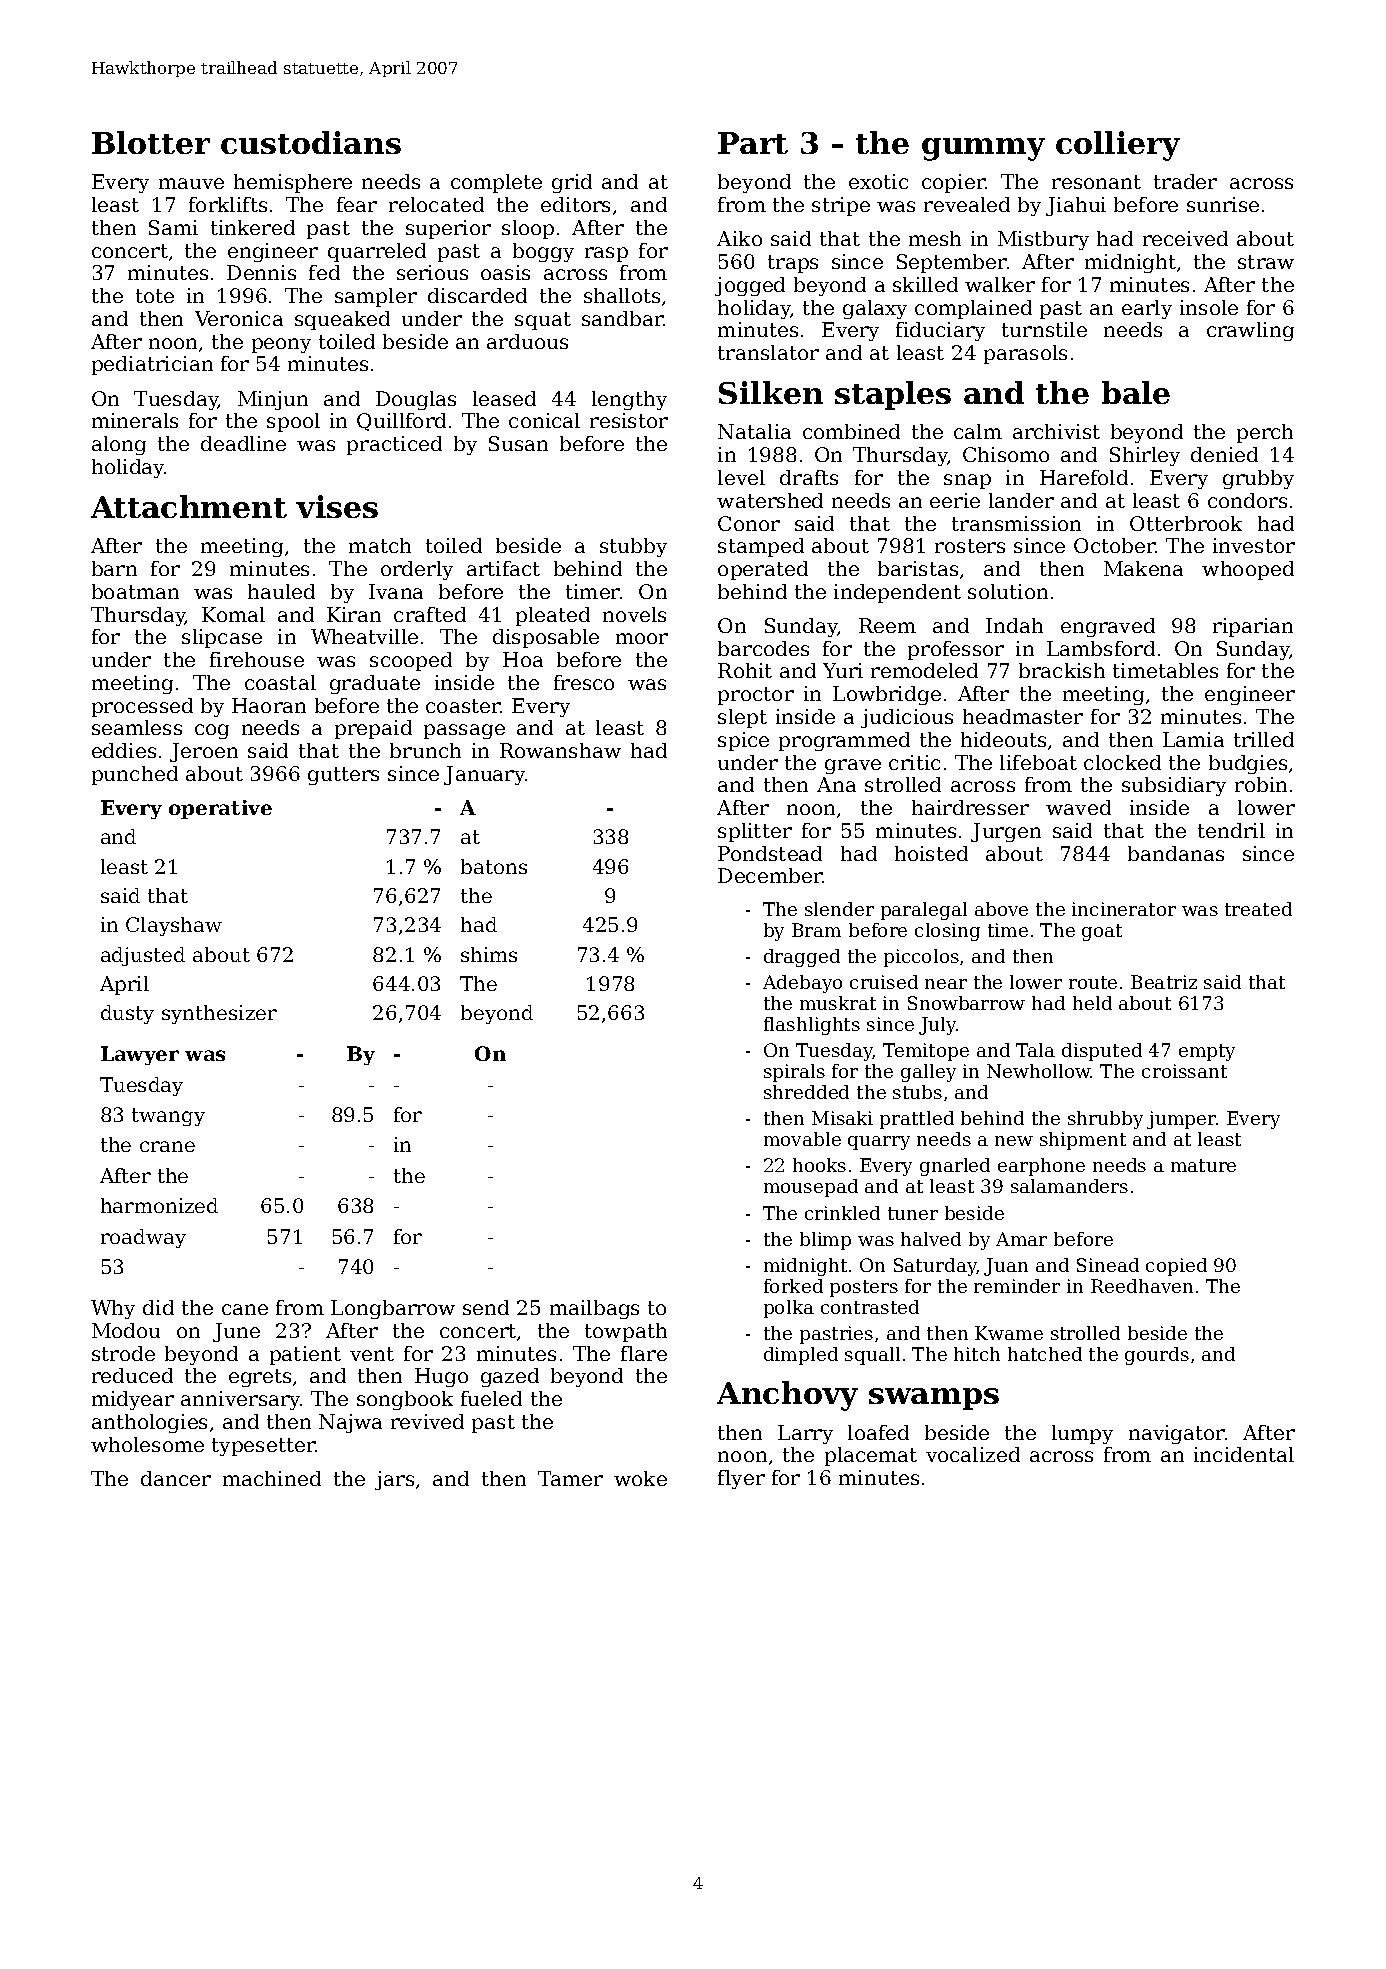 The image size is (1386, 1969). I want to click on fresco, so click(584, 682).
